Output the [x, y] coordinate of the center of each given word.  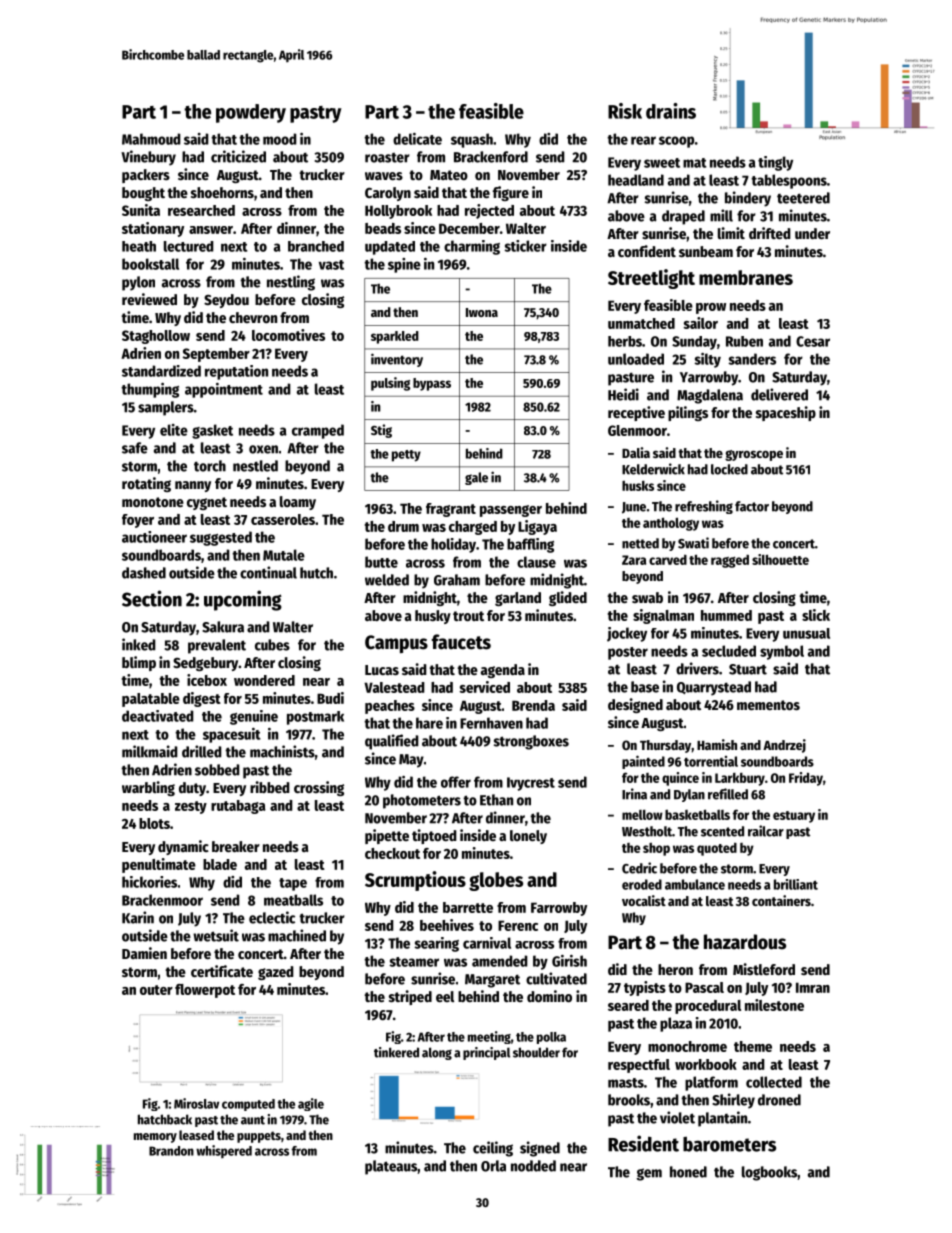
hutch [316, 573]
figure [511, 193]
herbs [625, 341]
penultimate [159, 865]
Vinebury [148, 158]
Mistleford [764, 969]
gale [476, 478]
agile [311, 1104]
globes [496, 881]
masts [626, 1083]
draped [683, 217]
